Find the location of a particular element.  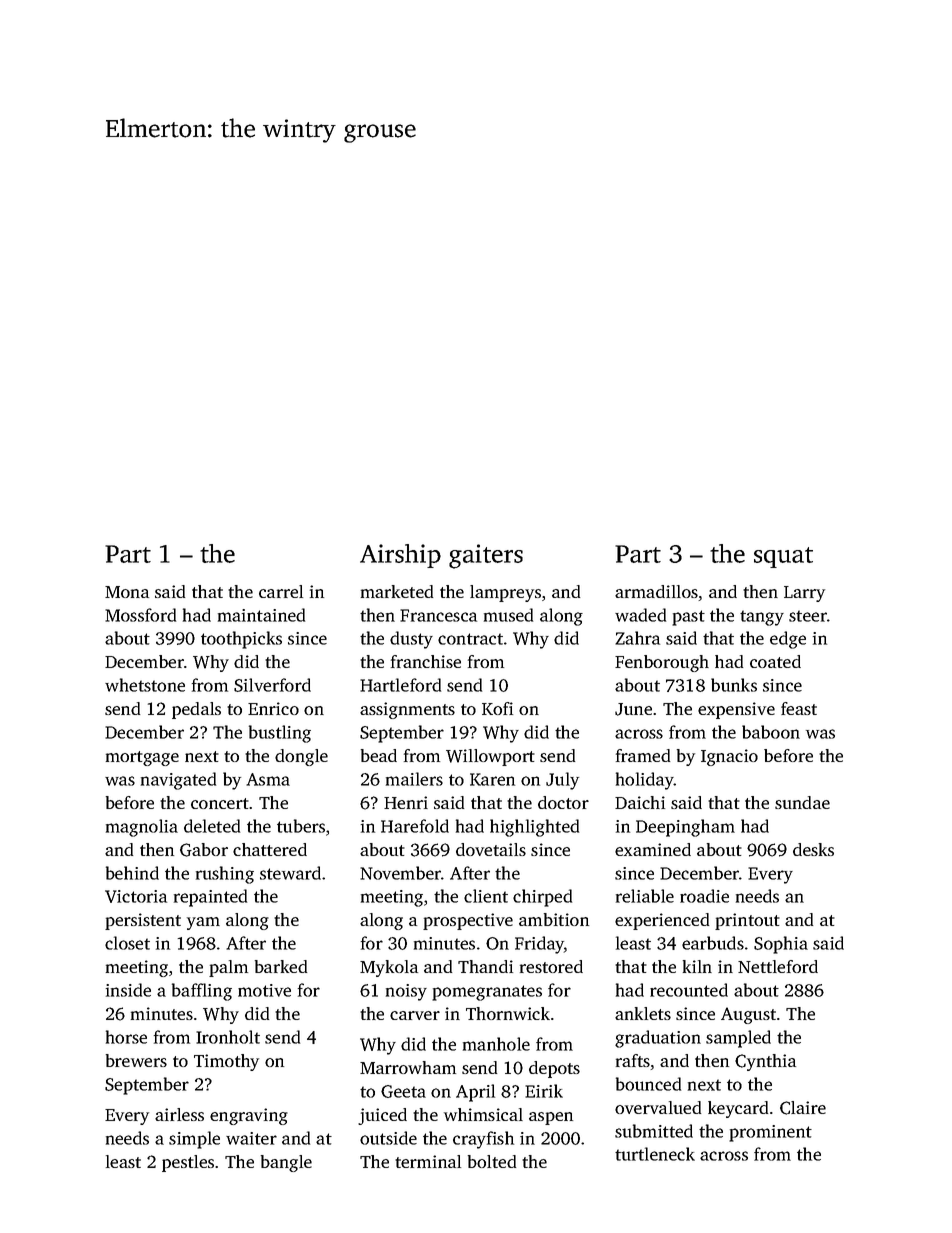

whetstone is located at coordinates (145, 685).
